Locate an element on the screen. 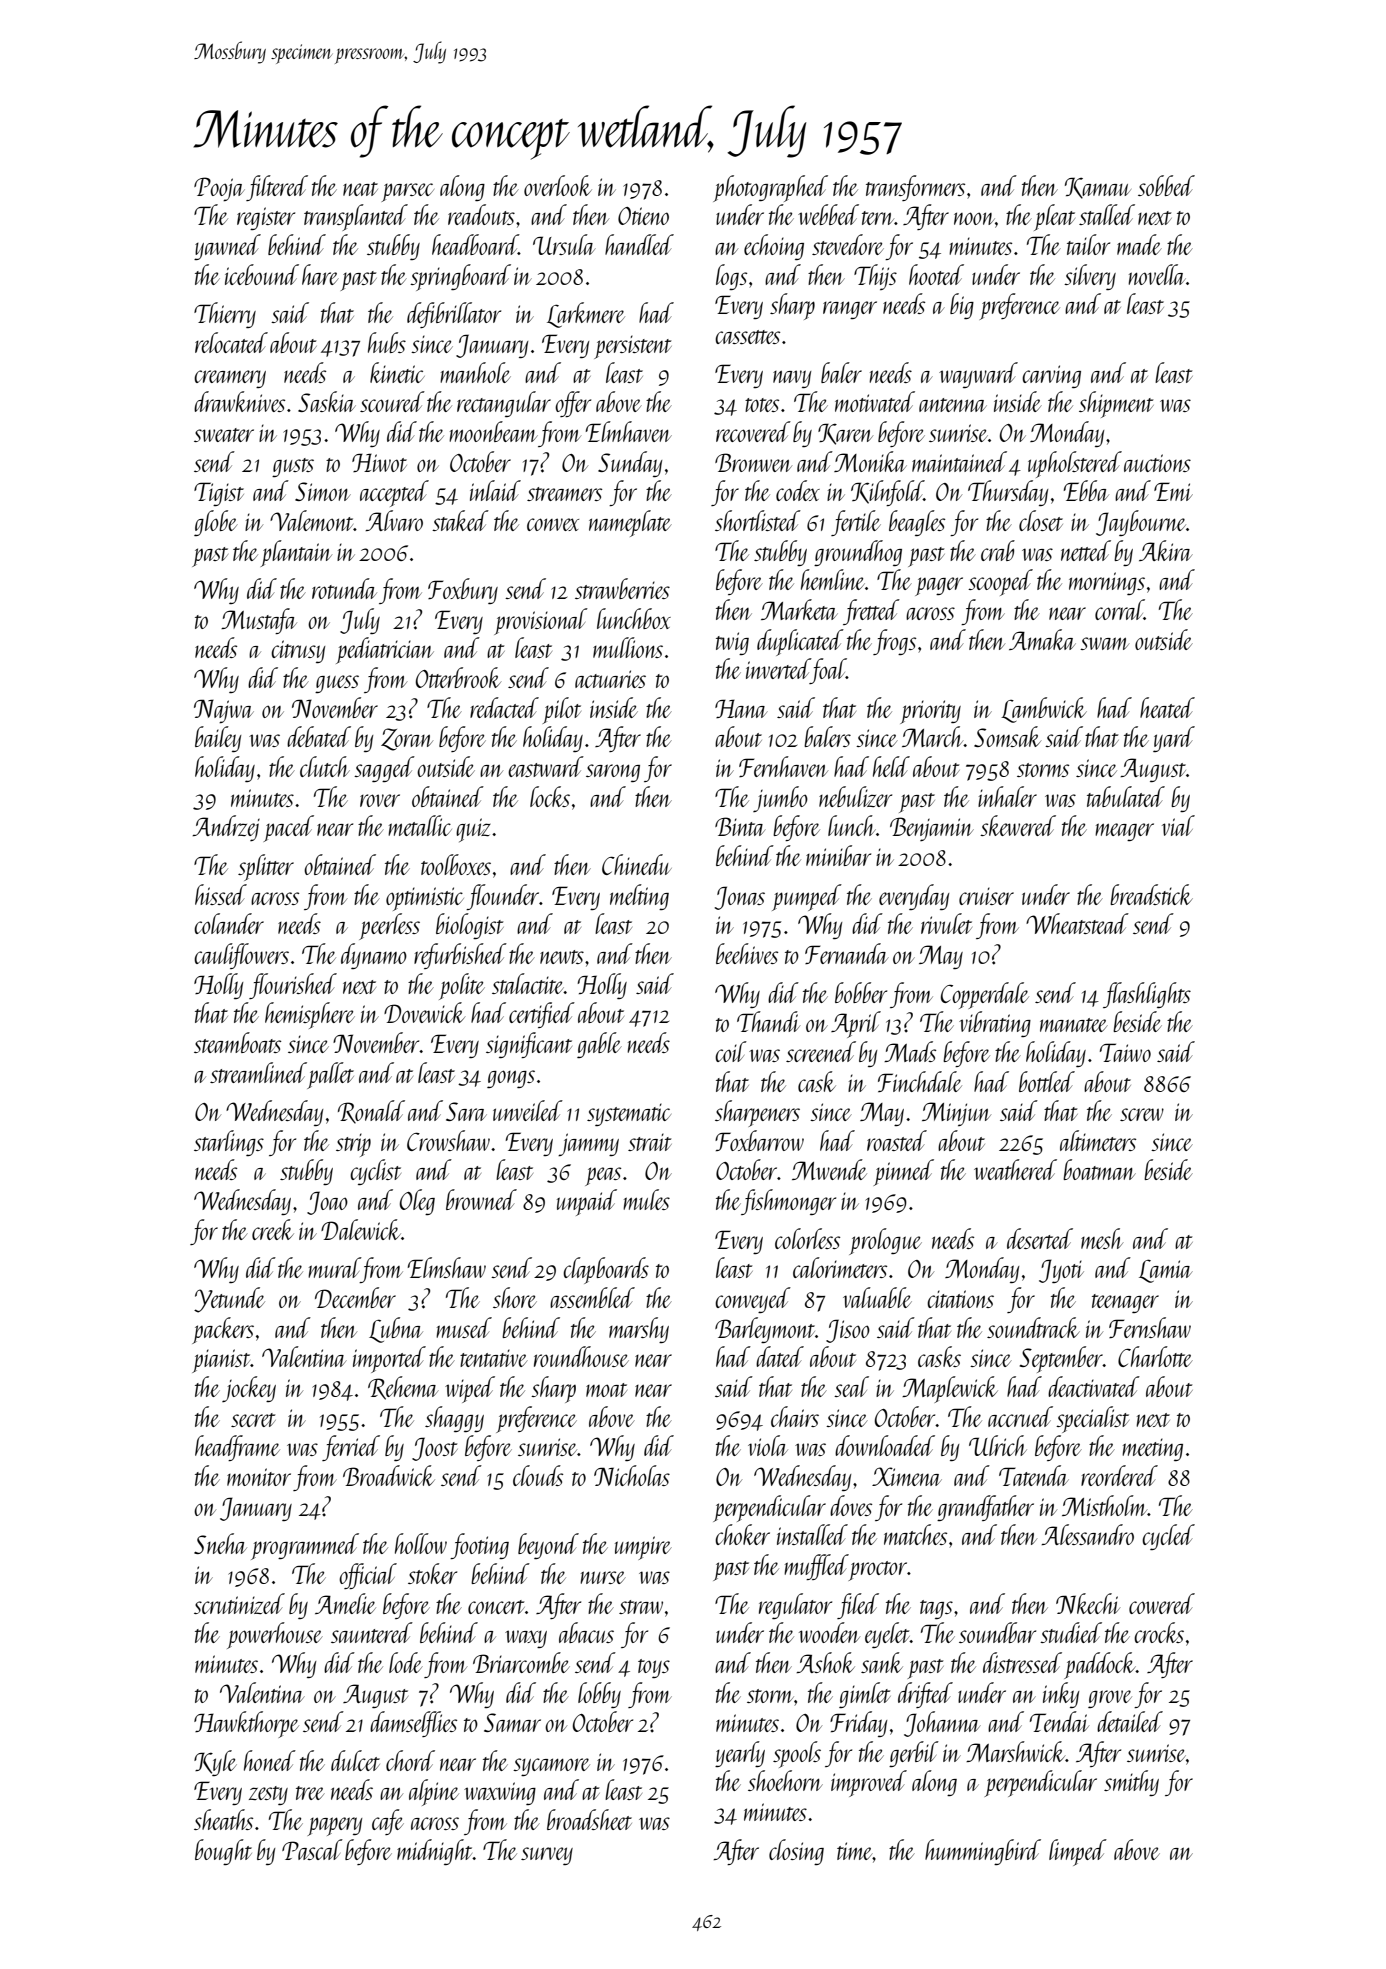  Ursula is located at coordinates (564, 244).
